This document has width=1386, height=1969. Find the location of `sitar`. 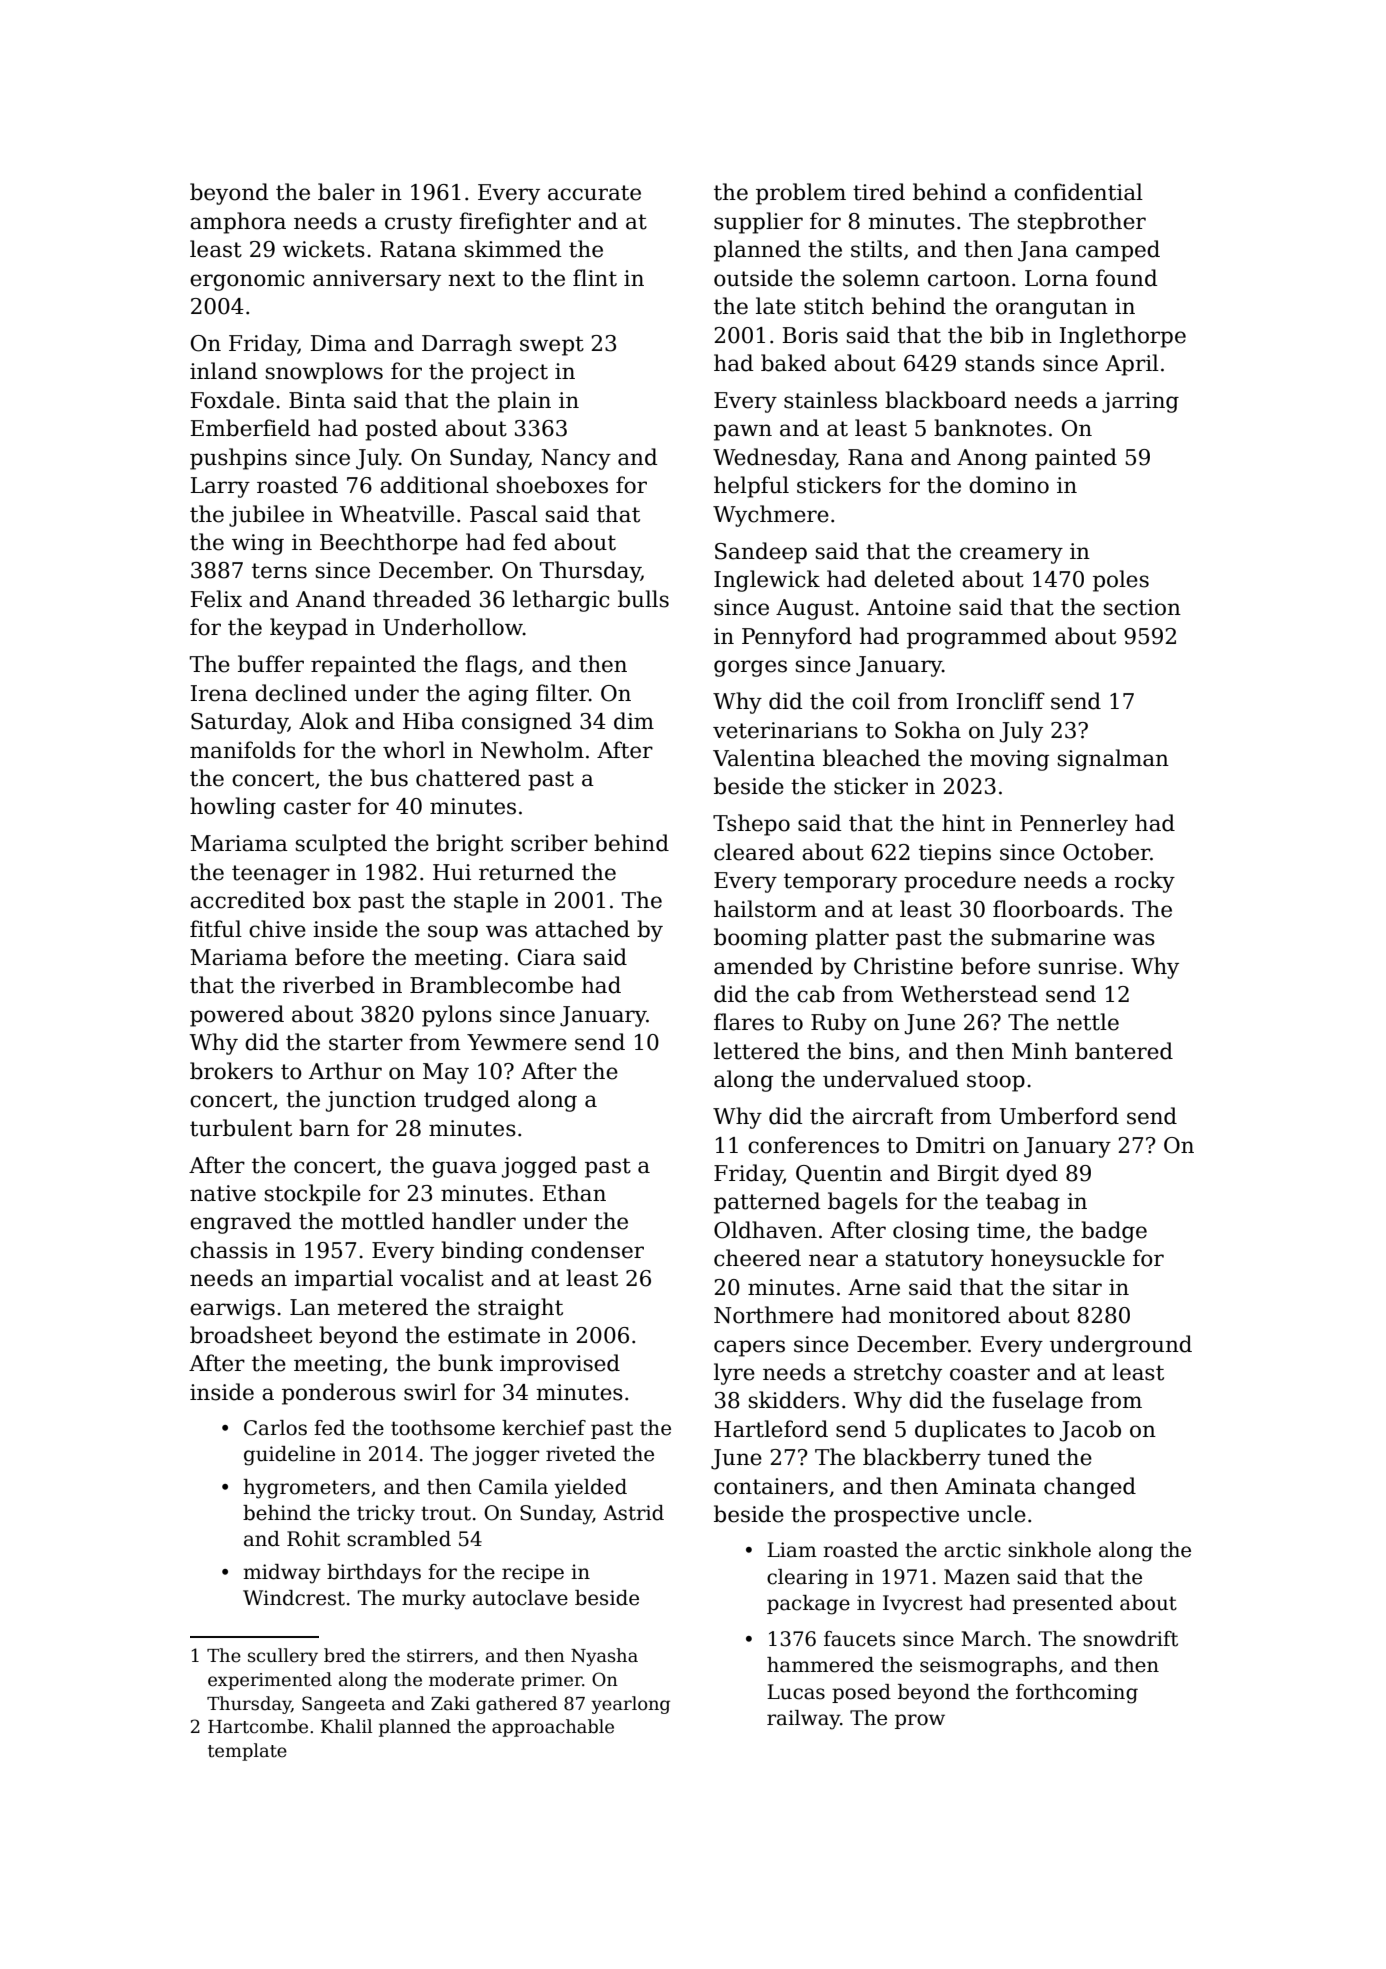

sitar is located at coordinates (1077, 1287).
